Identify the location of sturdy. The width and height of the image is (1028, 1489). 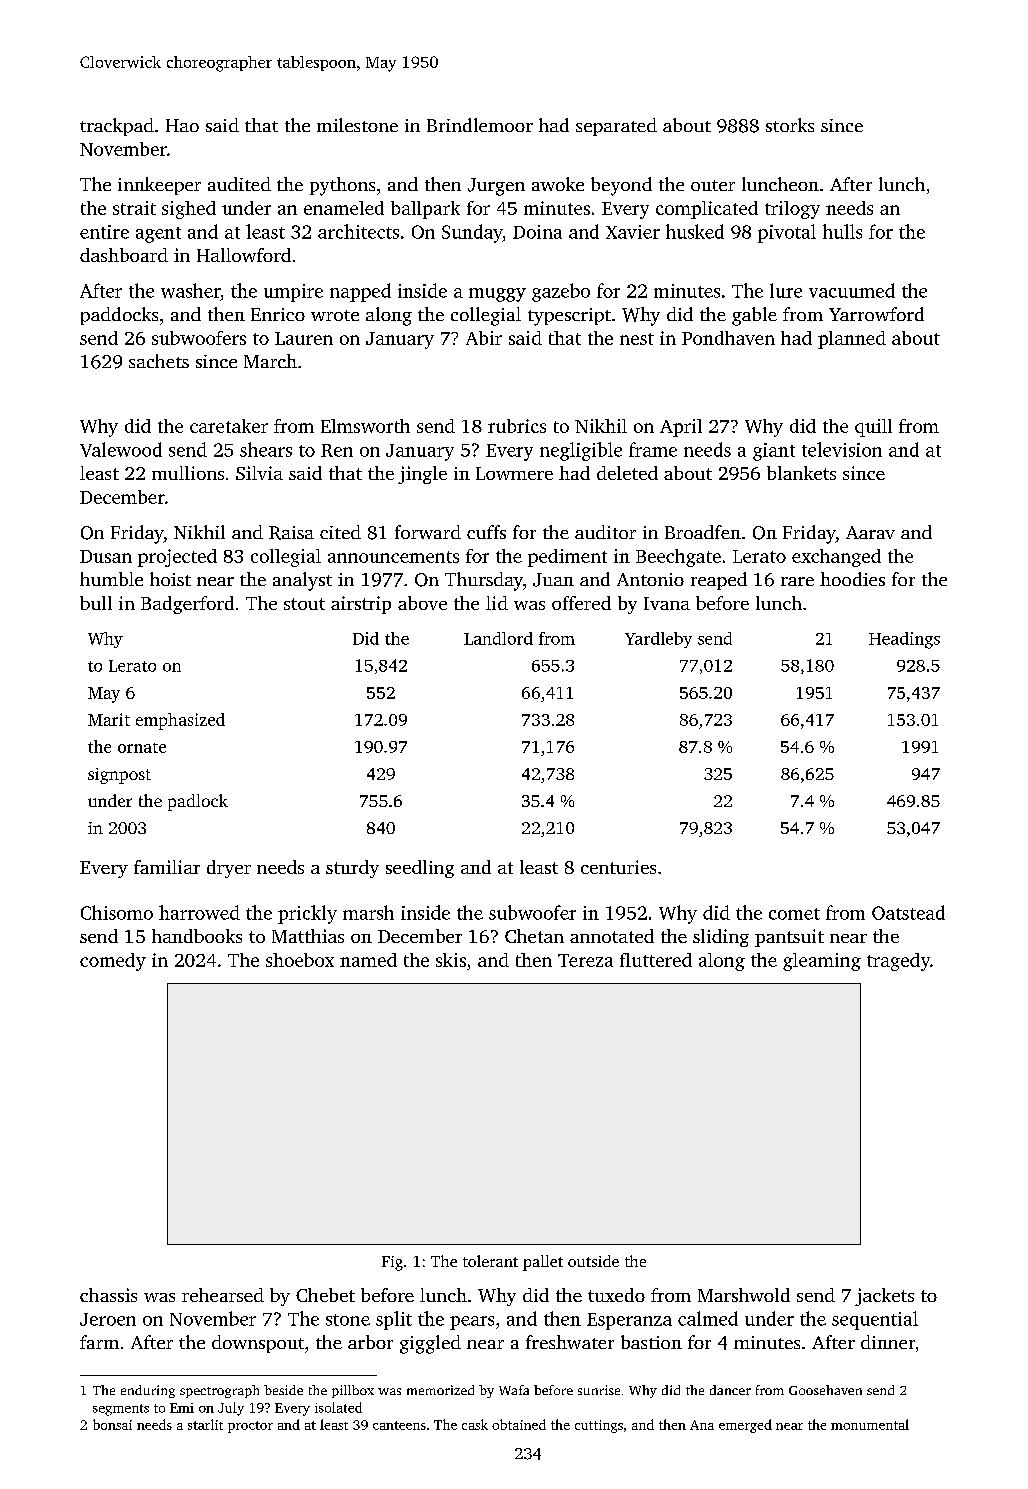
(352, 869).
